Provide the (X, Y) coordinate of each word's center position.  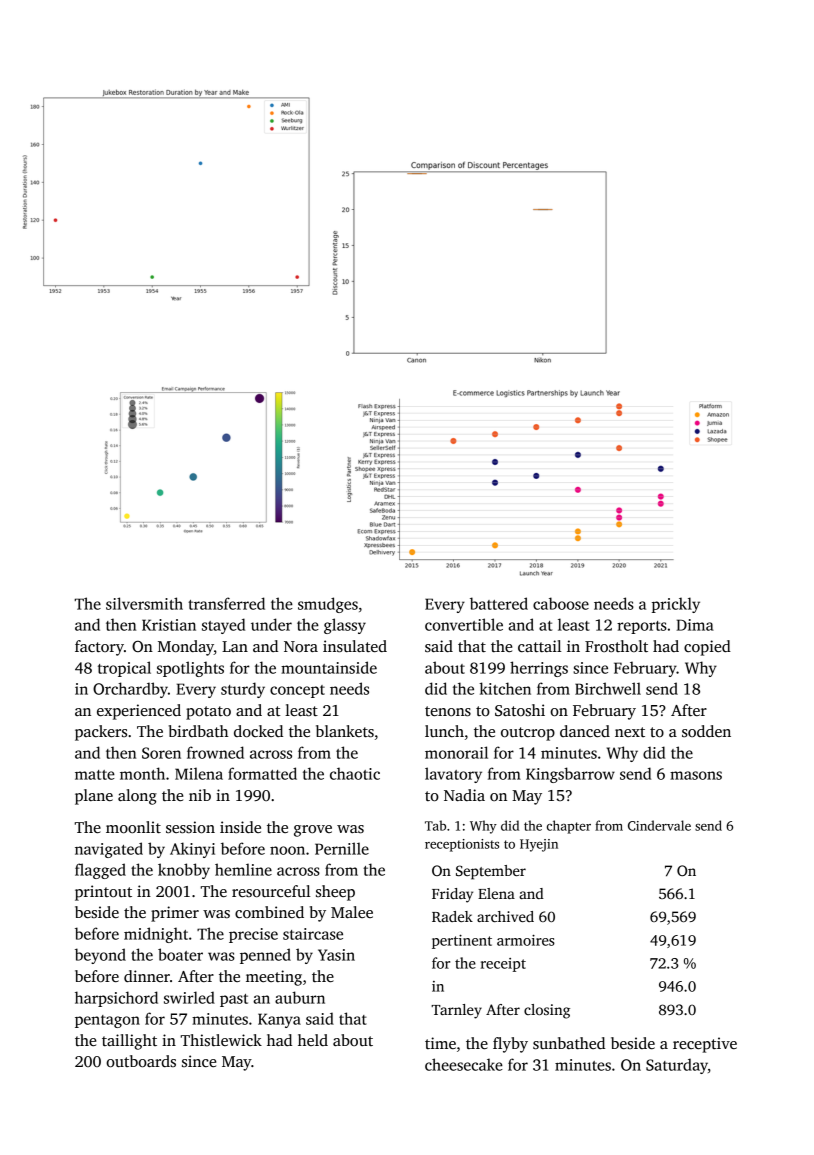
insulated (355, 646)
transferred (226, 603)
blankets (345, 731)
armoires (526, 940)
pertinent (462, 942)
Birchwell (608, 688)
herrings (539, 669)
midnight (156, 935)
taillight (129, 1042)
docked (258, 731)
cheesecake (464, 1064)
